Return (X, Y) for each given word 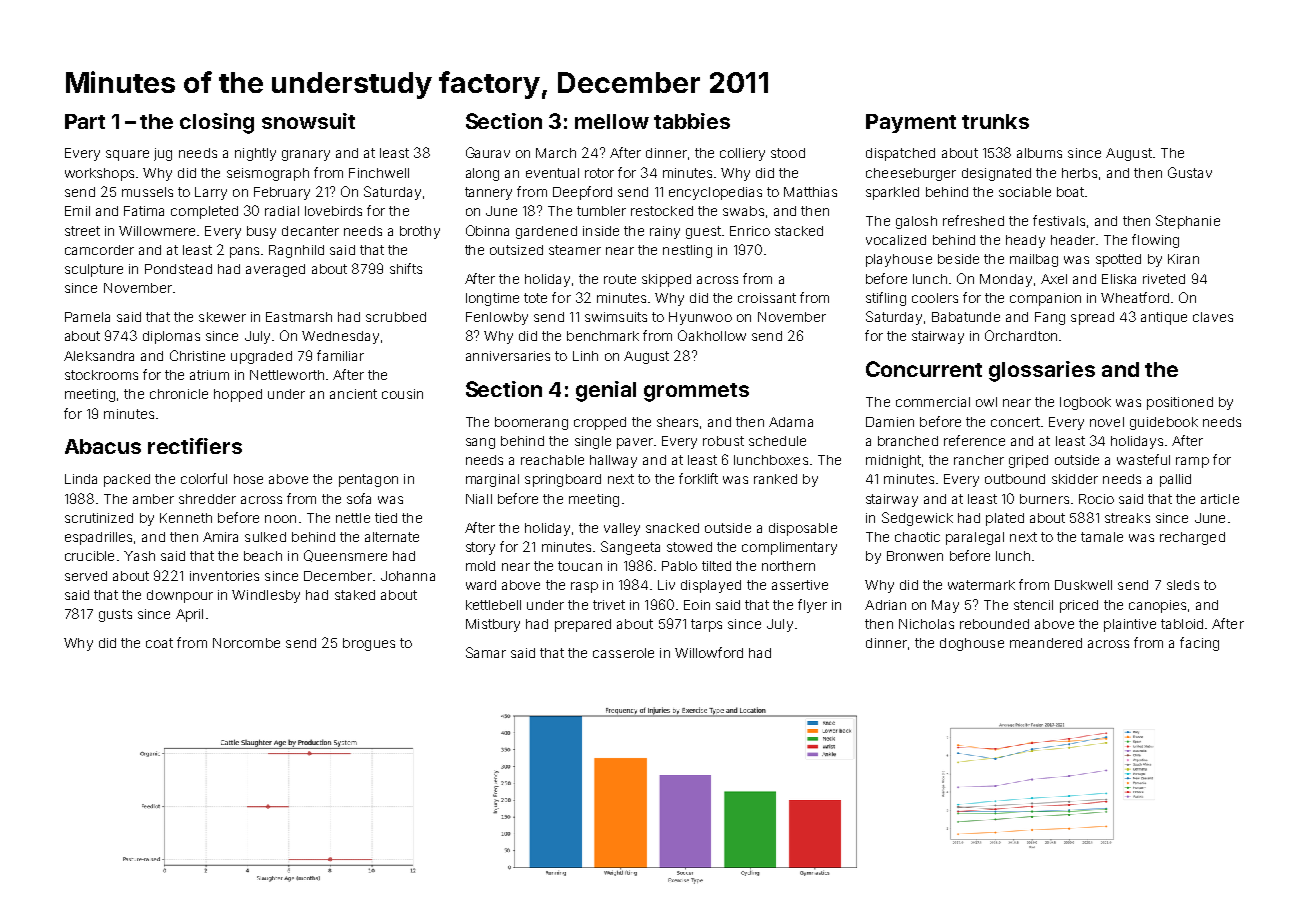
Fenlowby (497, 318)
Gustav (1190, 172)
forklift (698, 478)
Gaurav (488, 152)
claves (1213, 317)
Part (85, 121)
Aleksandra (99, 356)
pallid (1175, 480)
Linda (81, 479)
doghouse (972, 644)
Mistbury (493, 625)
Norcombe (246, 643)
